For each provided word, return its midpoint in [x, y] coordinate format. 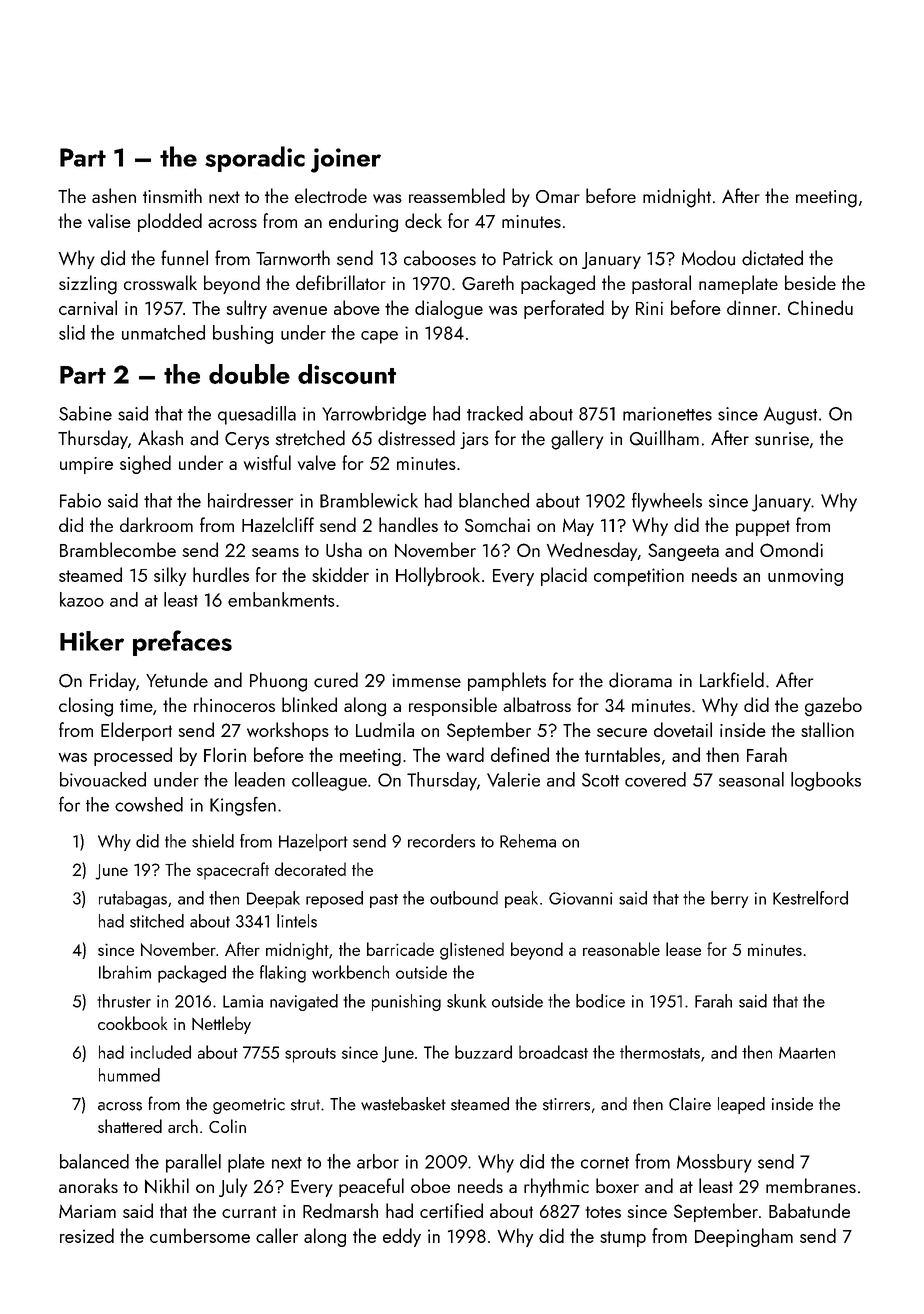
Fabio [80, 500]
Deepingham [744, 1237]
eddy [402, 1237]
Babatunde [809, 1210]
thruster [124, 1001]
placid [564, 576]
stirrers [566, 1104]
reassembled [457, 195]
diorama [640, 680]
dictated [772, 258]
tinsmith [172, 195]
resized [87, 1235]
